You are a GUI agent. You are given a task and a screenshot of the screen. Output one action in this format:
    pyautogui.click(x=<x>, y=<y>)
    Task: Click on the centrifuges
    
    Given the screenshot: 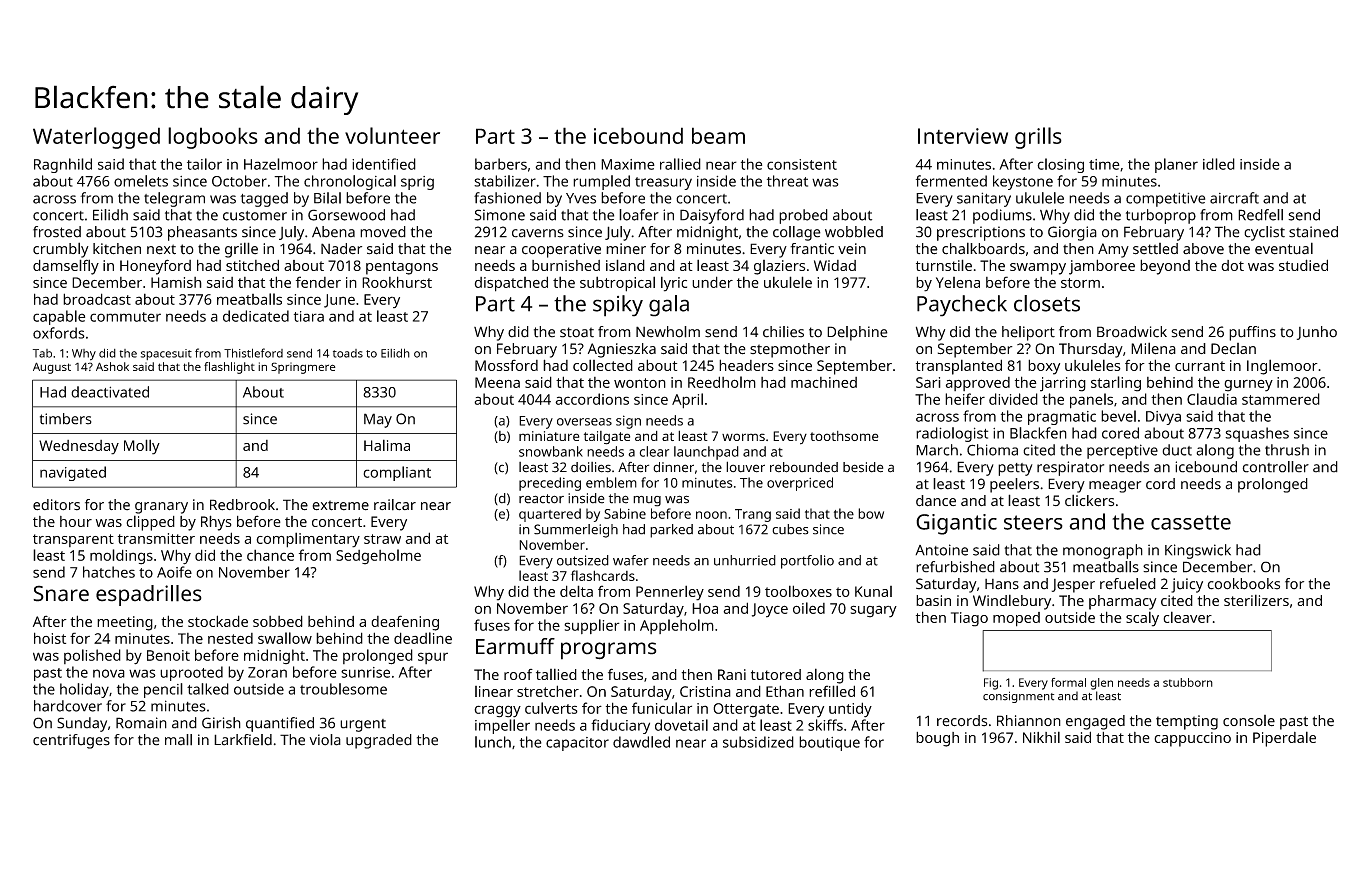 What is the action you would take?
    pyautogui.click(x=71, y=741)
